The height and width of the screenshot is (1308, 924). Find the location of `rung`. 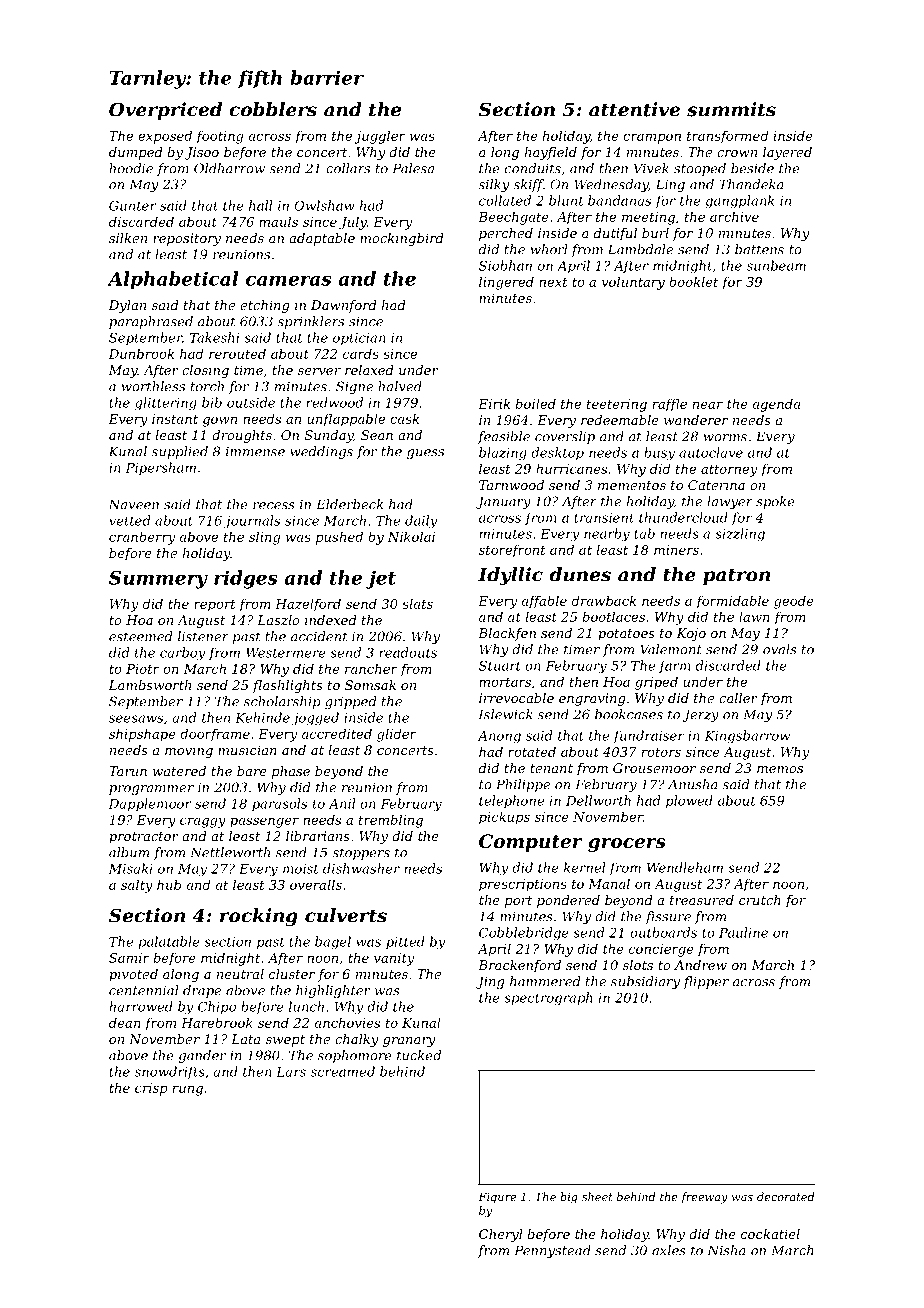

rung is located at coordinates (188, 1090).
